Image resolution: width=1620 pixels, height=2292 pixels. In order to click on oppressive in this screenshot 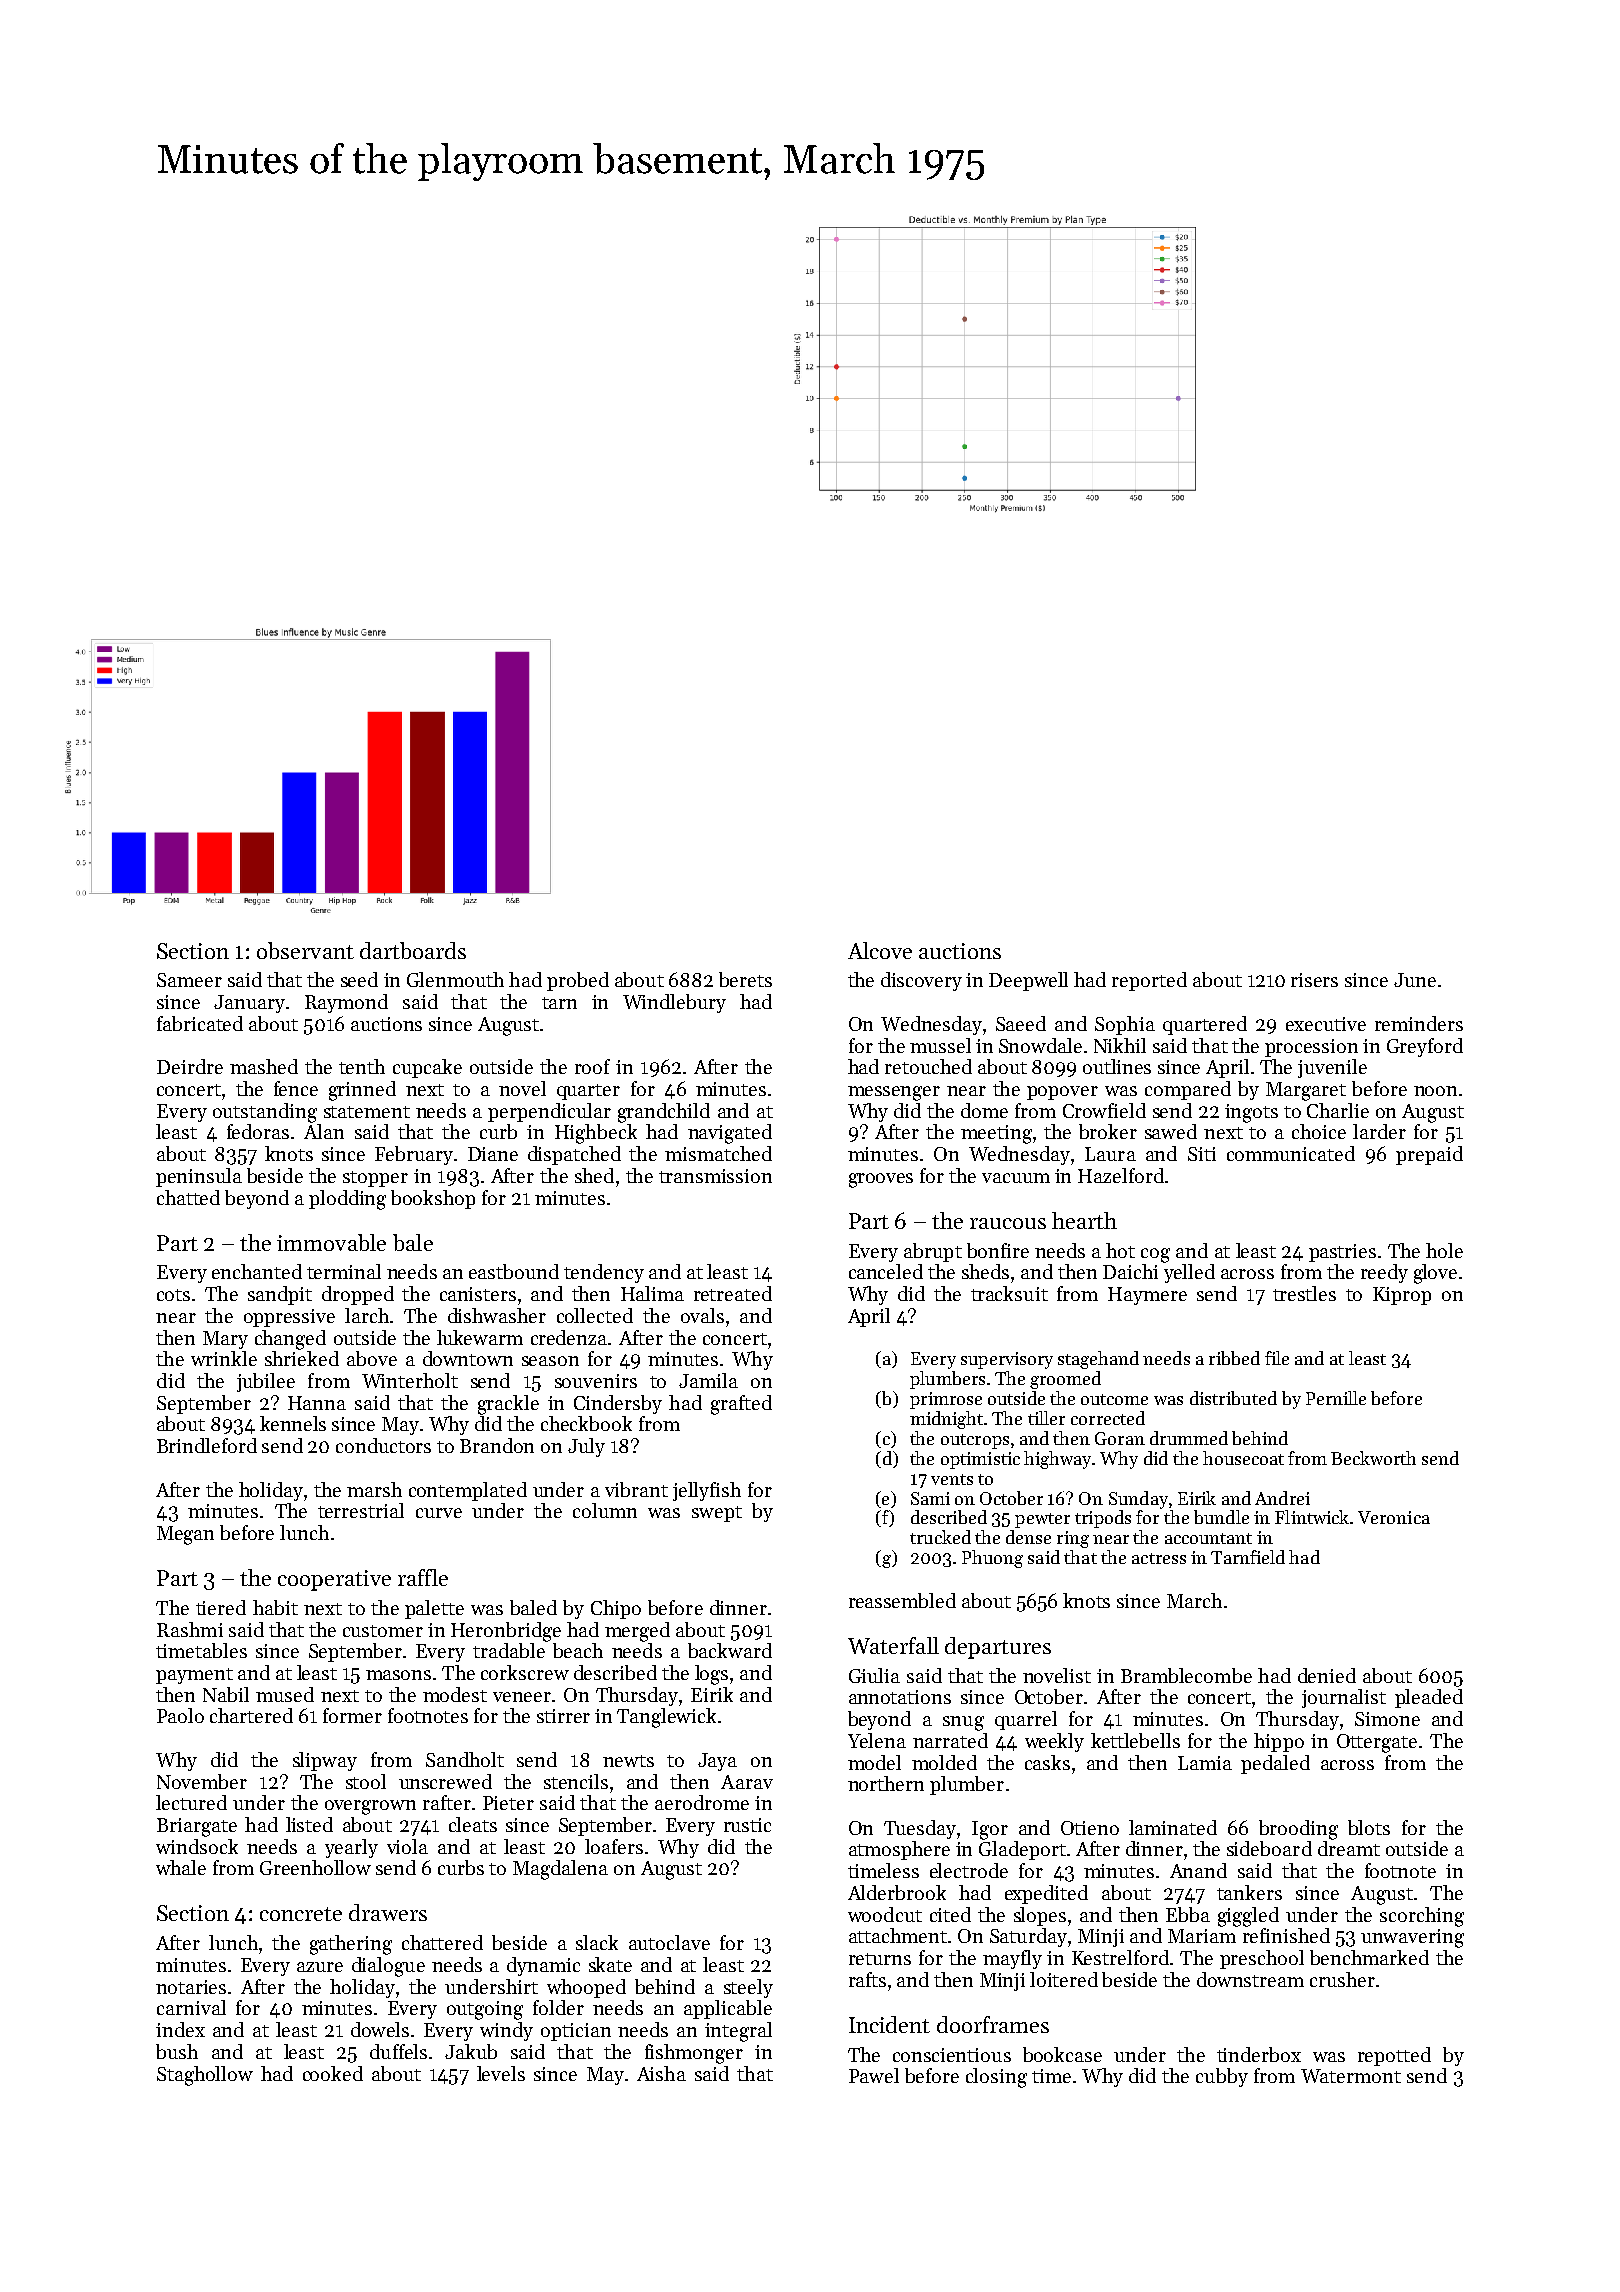, I will do `click(289, 1318)`.
